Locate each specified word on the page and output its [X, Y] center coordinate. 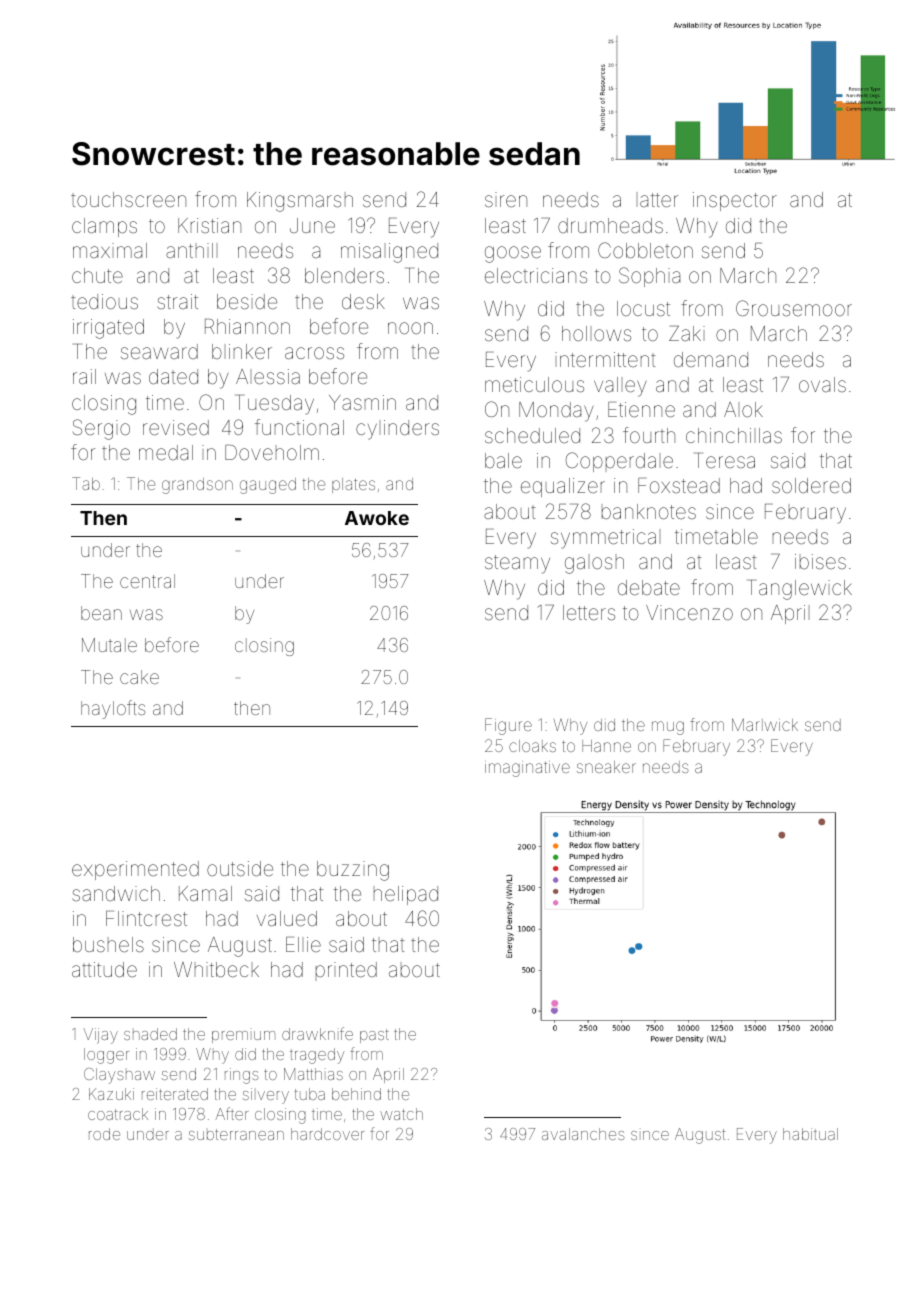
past [374, 1036]
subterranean [236, 1134]
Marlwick [765, 724]
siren [506, 199]
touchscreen [128, 199]
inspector [735, 201]
